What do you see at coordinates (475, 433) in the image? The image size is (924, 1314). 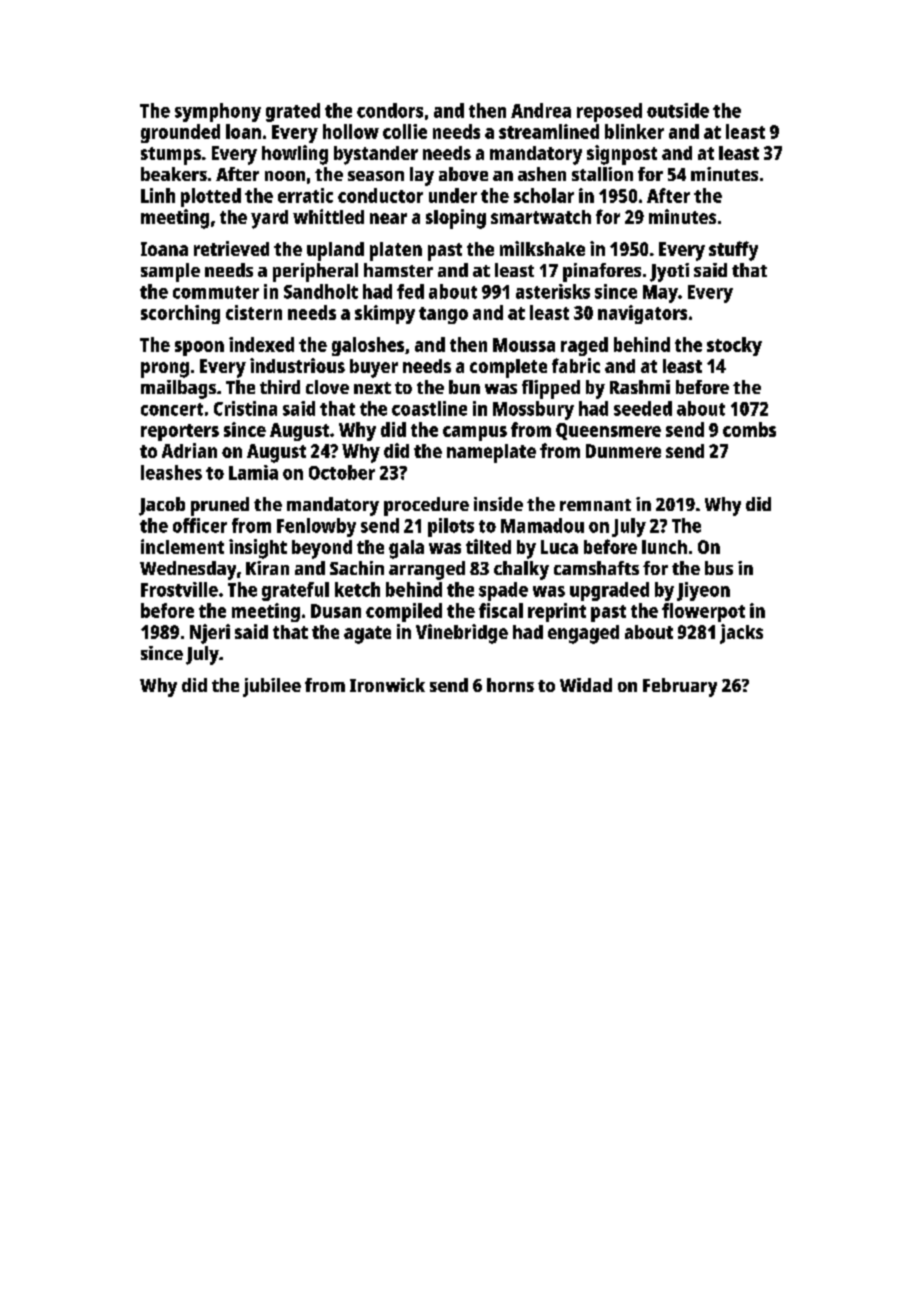 I see `campus` at bounding box center [475, 433].
